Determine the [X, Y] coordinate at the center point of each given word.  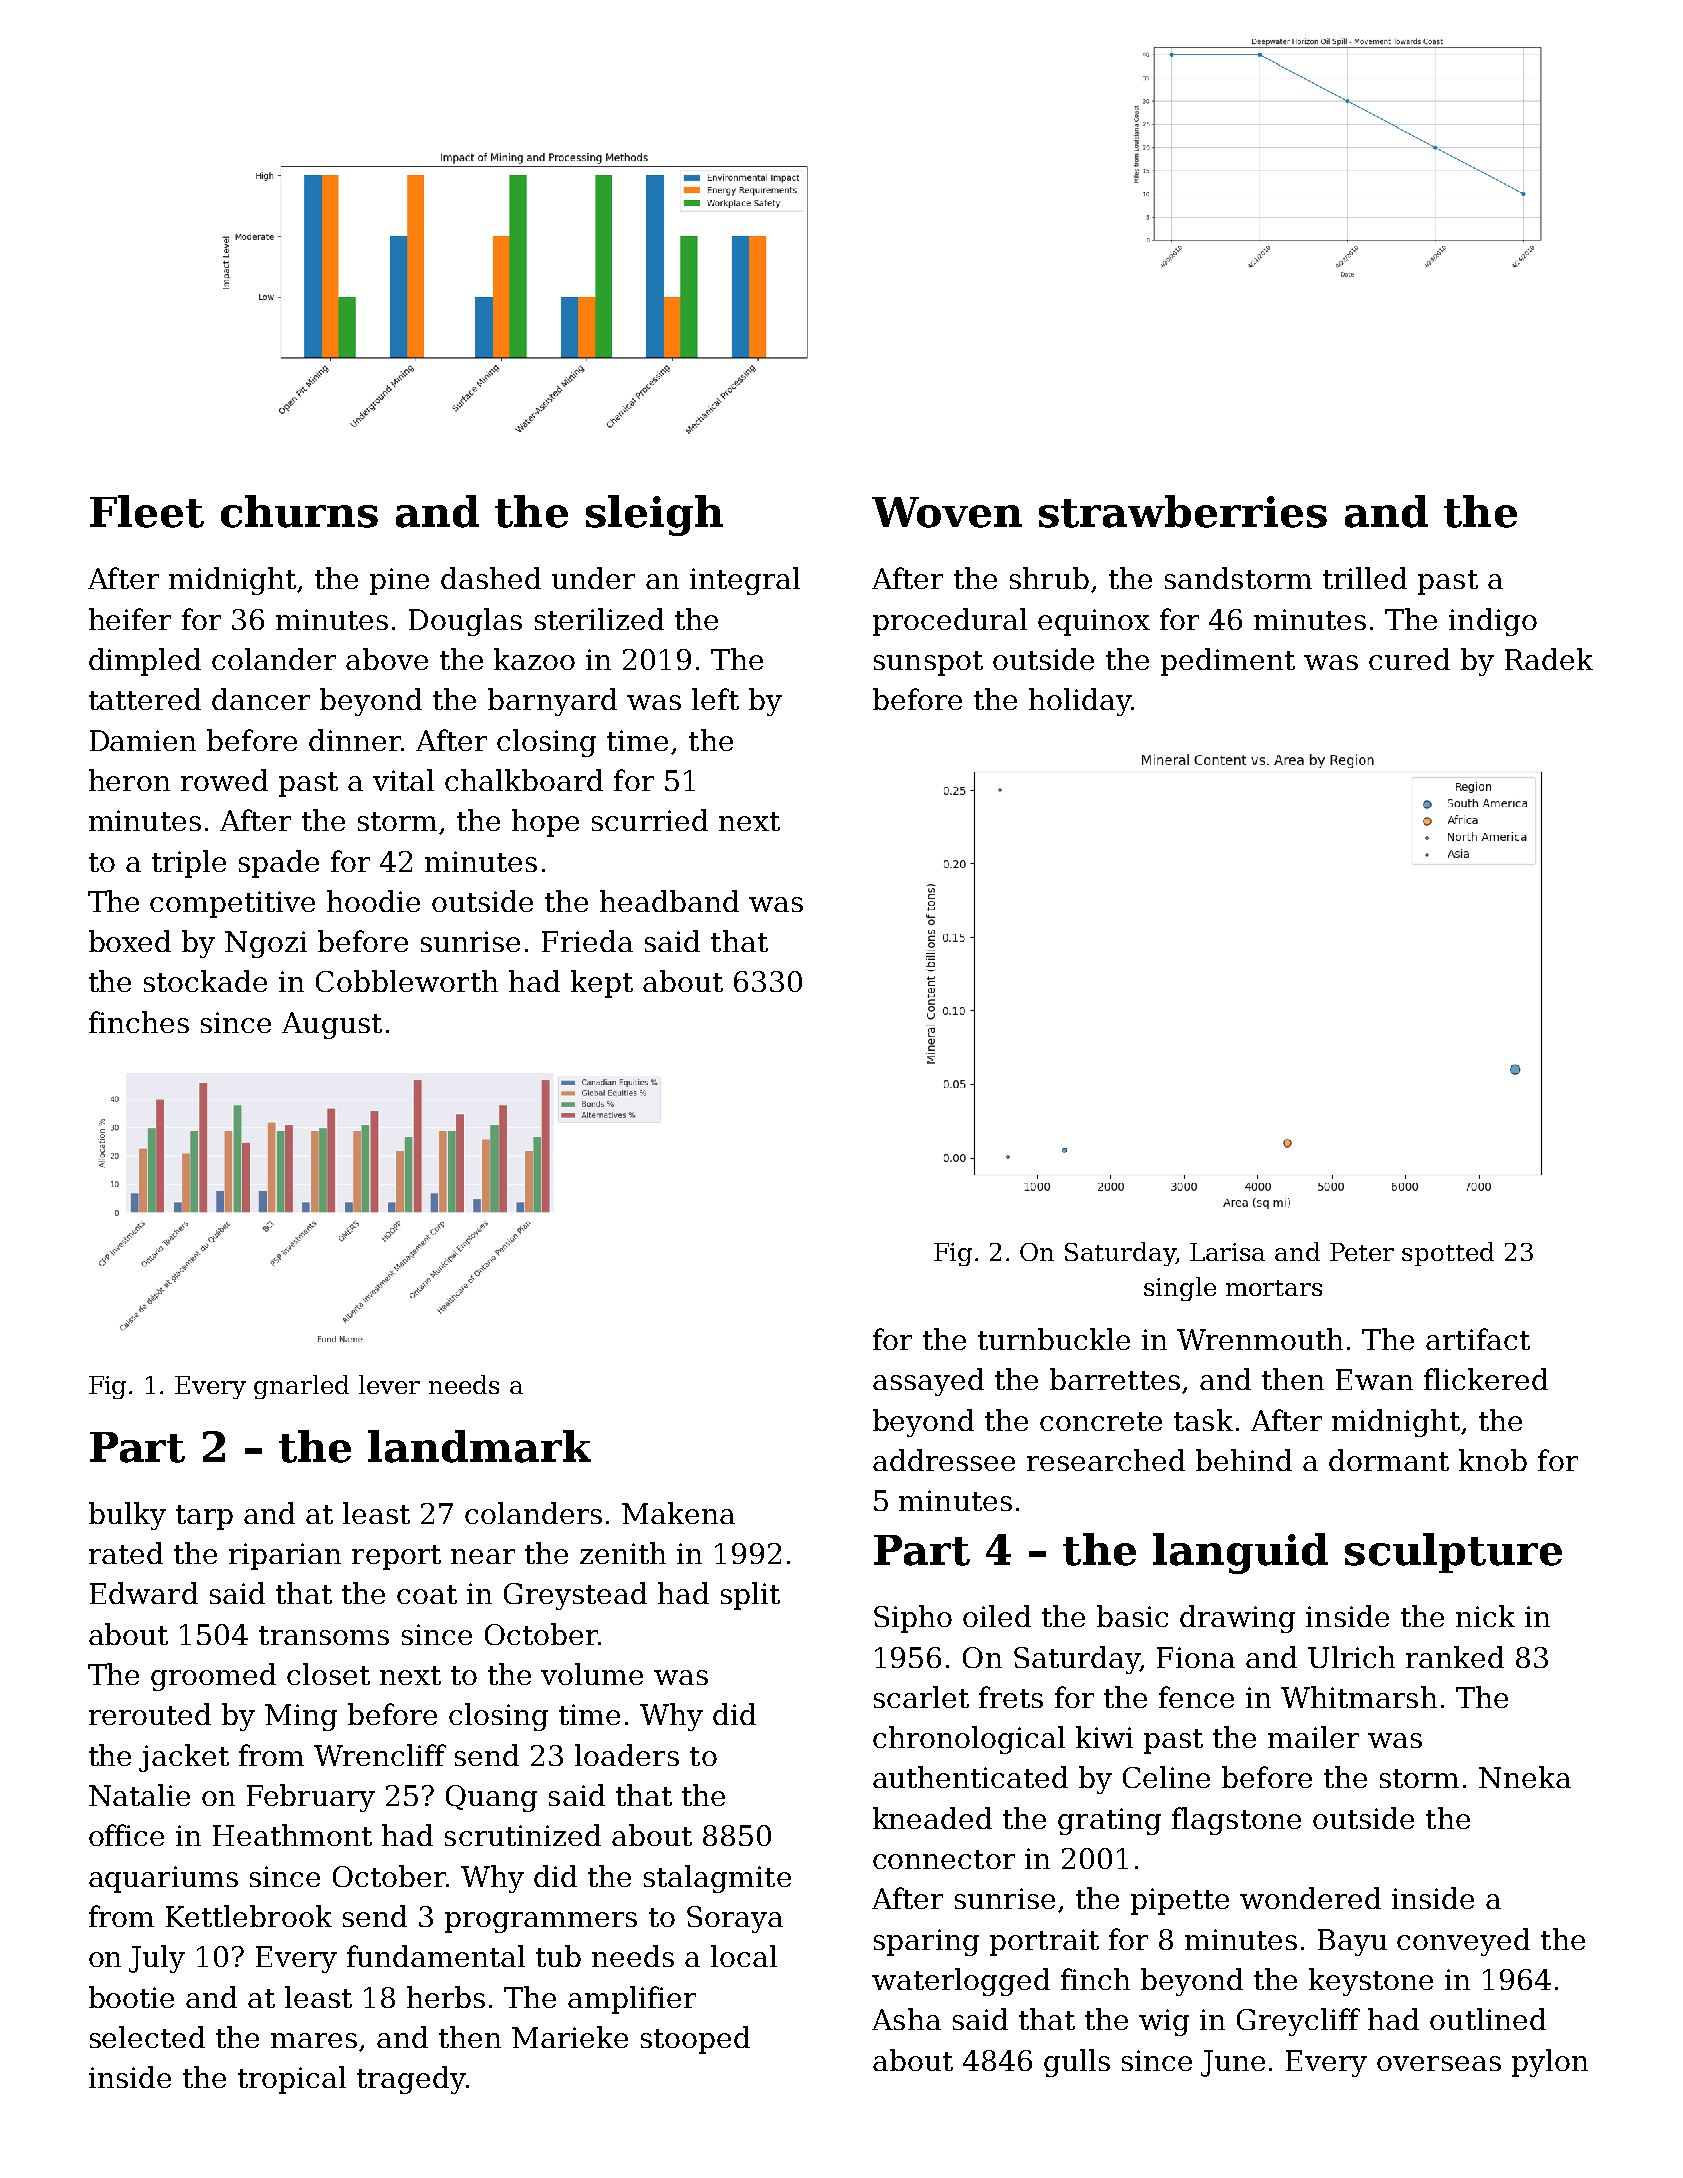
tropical [292, 2080]
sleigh [654, 515]
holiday [1080, 702]
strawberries [1183, 511]
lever [389, 1384]
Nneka [1525, 1777]
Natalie [139, 1795]
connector [944, 1859]
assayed [928, 1382]
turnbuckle [1054, 1339]
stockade [205, 981]
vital [403, 780]
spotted [1448, 1254]
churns [299, 511]
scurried [650, 820]
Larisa [1227, 1252]
